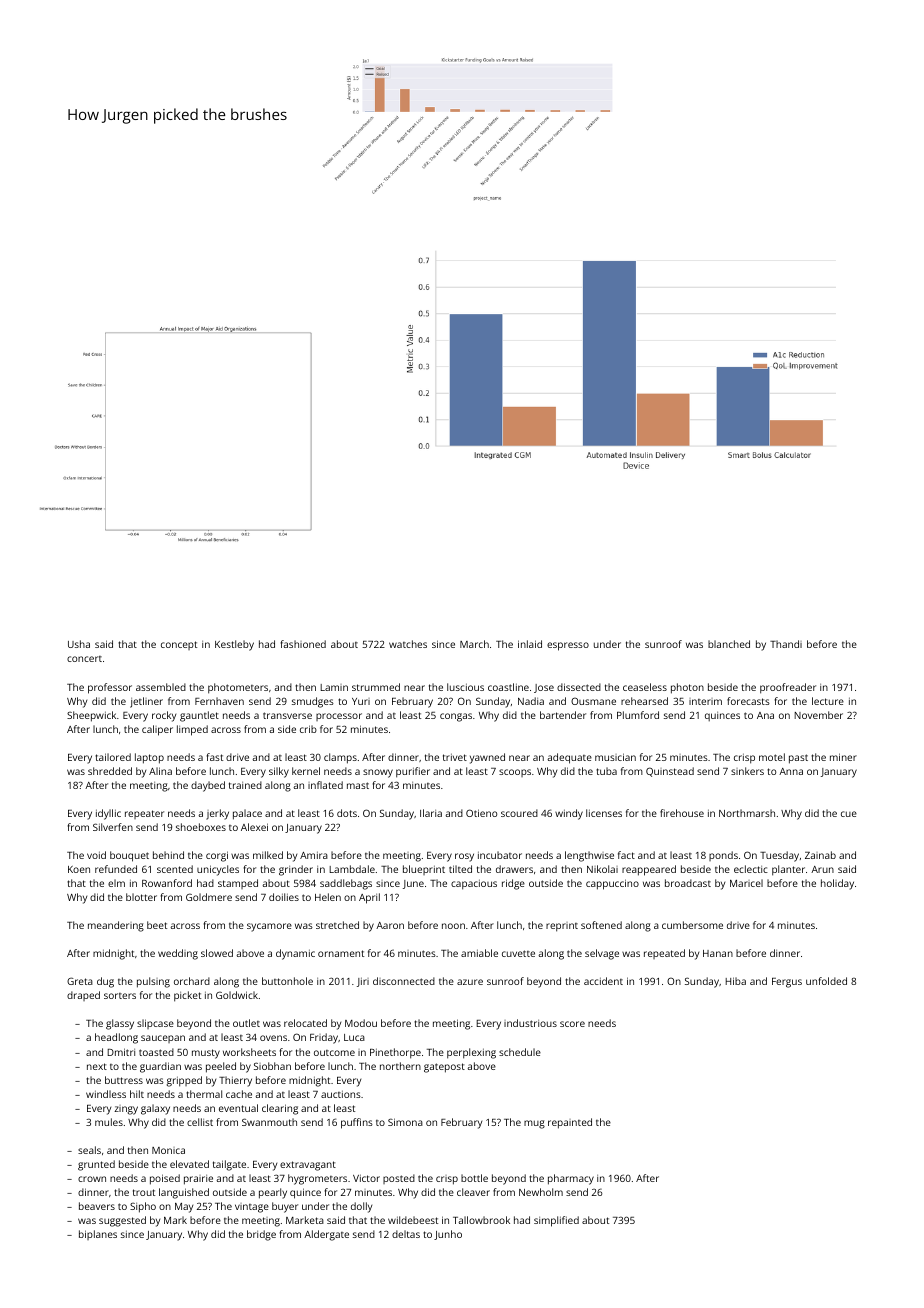  What do you see at coordinates (751, 869) in the screenshot?
I see `eclectic` at bounding box center [751, 869].
